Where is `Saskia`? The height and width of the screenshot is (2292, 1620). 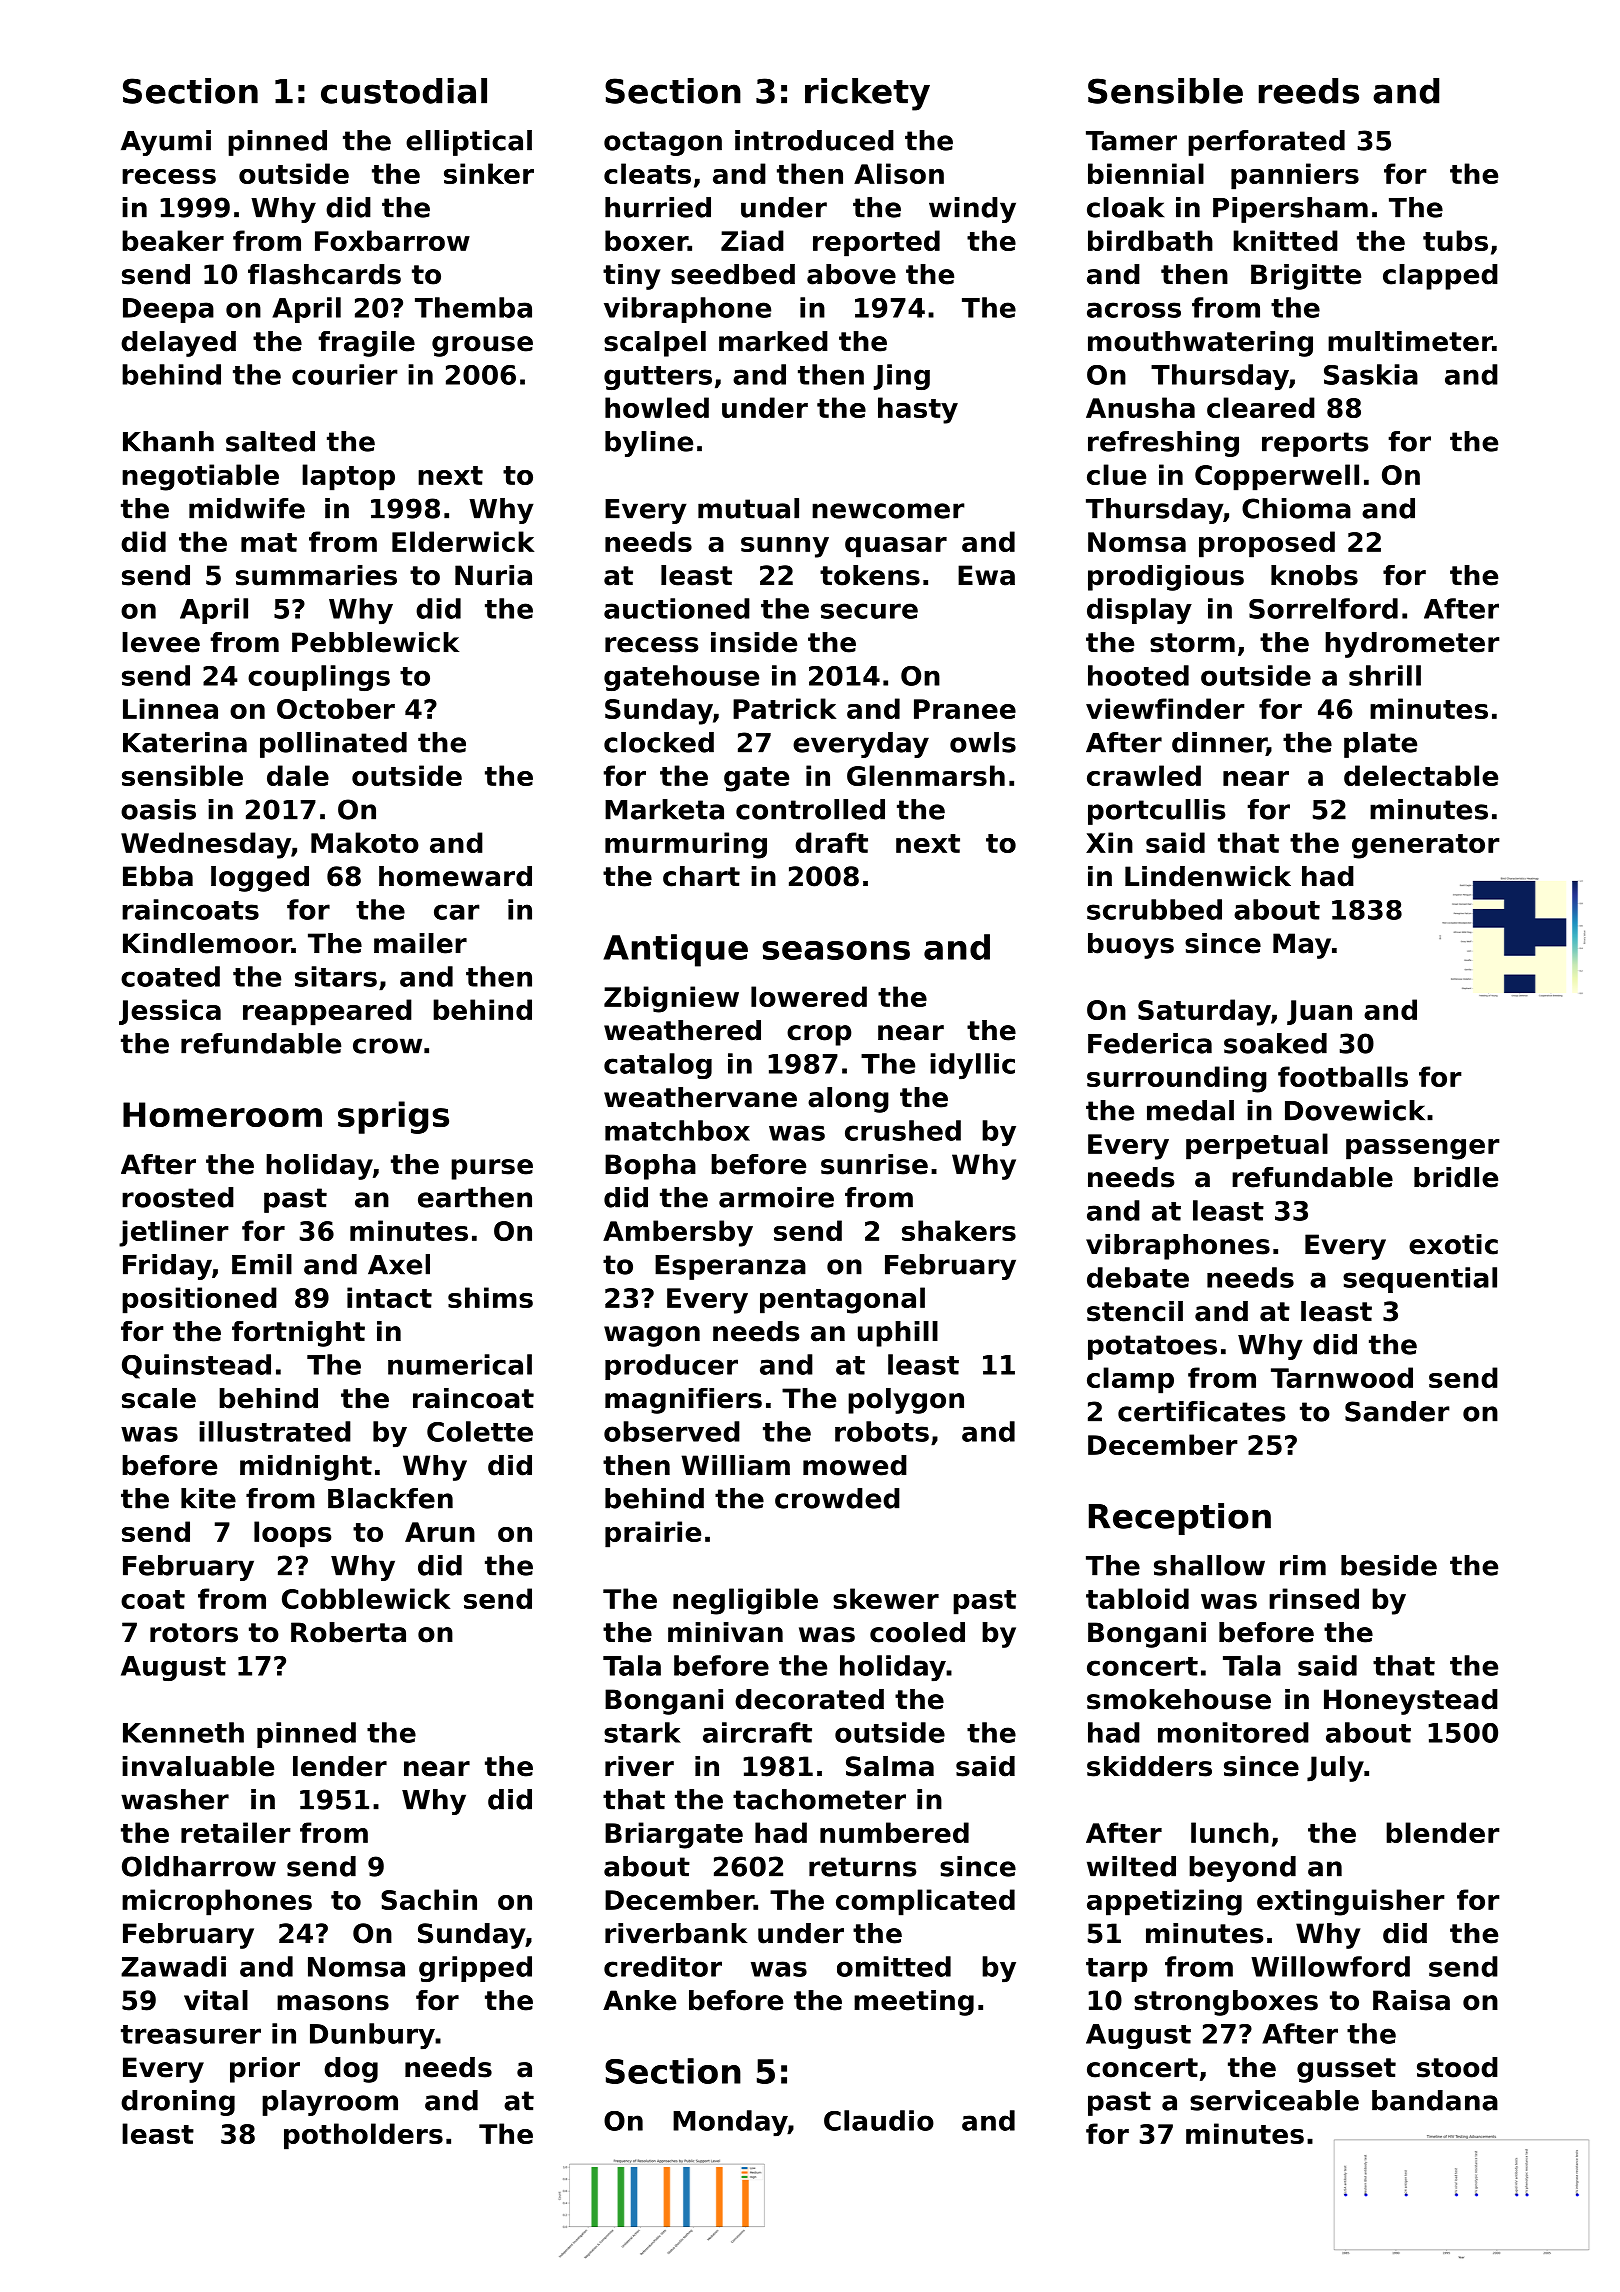
Saskia is located at coordinates (1371, 374).
